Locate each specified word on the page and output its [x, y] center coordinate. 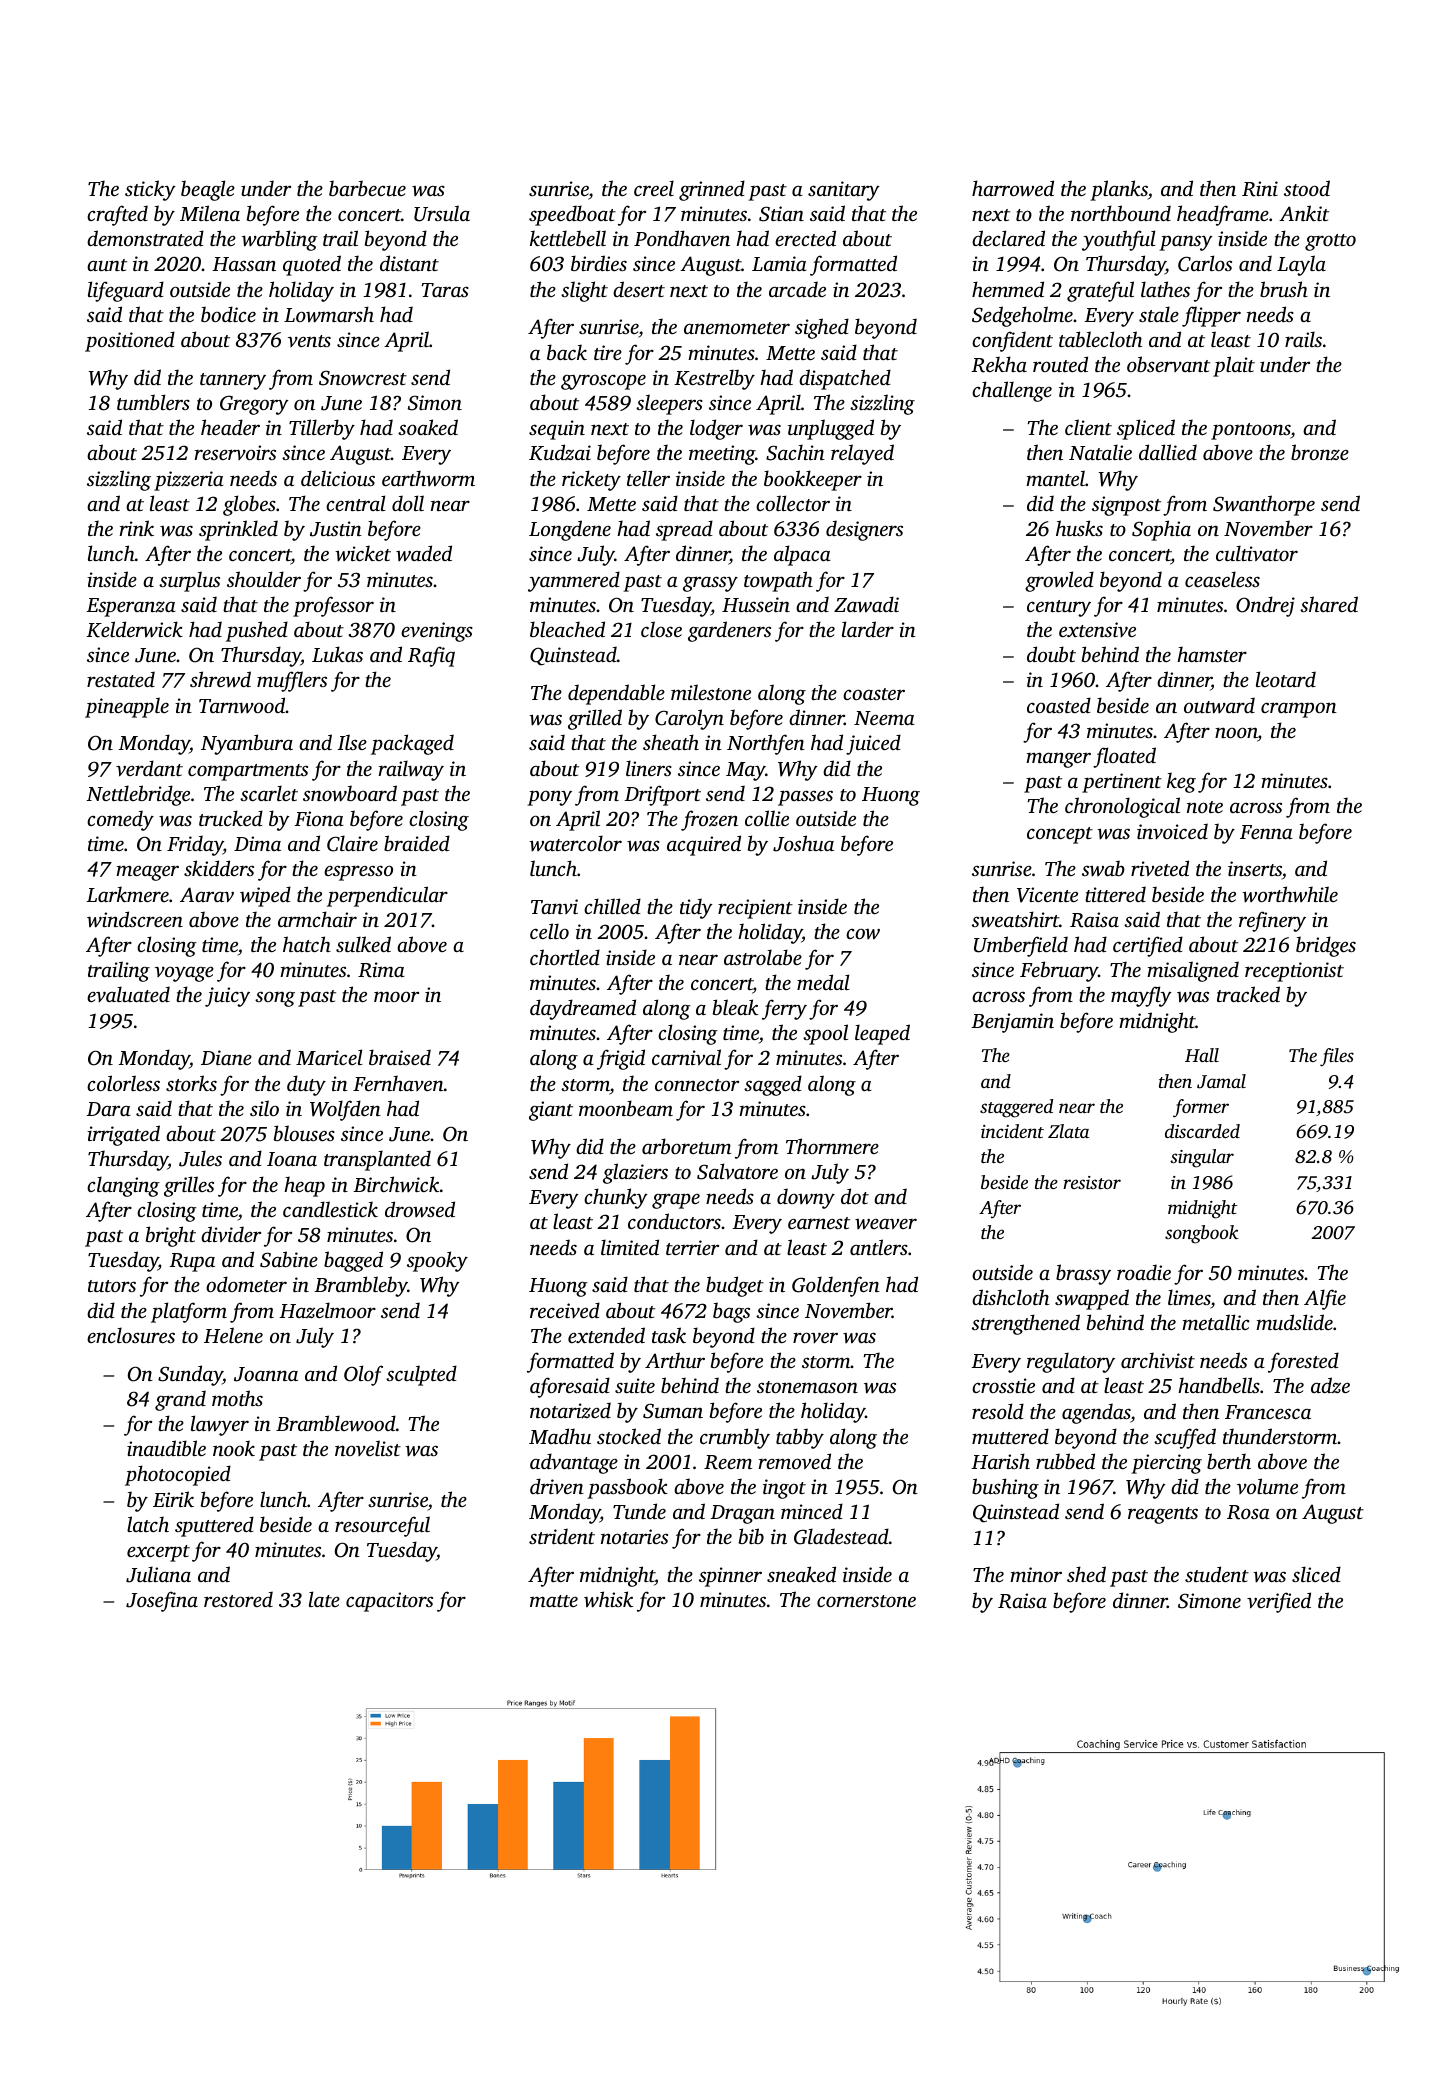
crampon [1299, 710]
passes [805, 798]
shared [1329, 604]
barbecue [367, 188]
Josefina [162, 1601]
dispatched [845, 379]
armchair [317, 919]
